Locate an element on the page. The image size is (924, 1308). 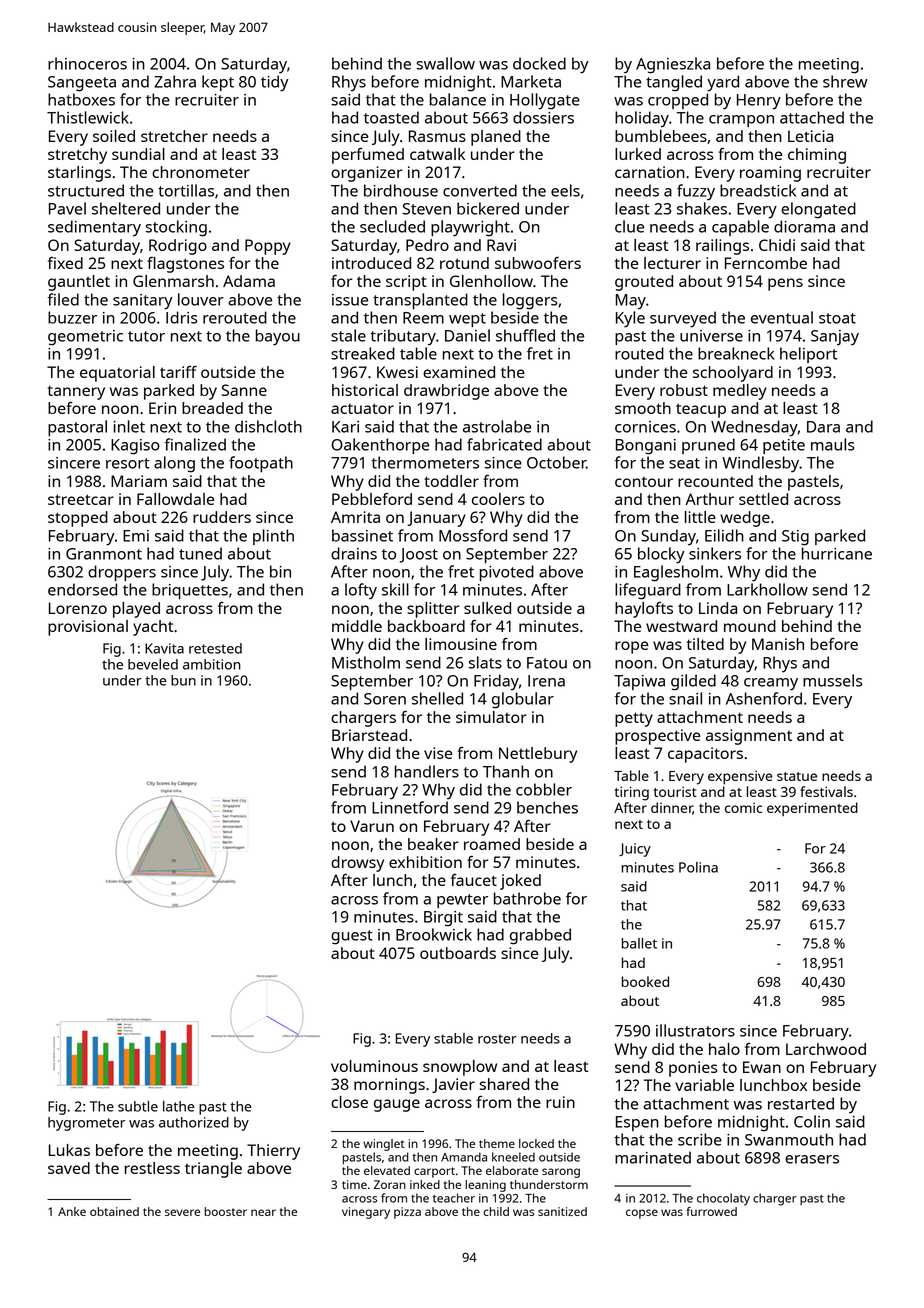
hatboxes is located at coordinates (81, 99).
